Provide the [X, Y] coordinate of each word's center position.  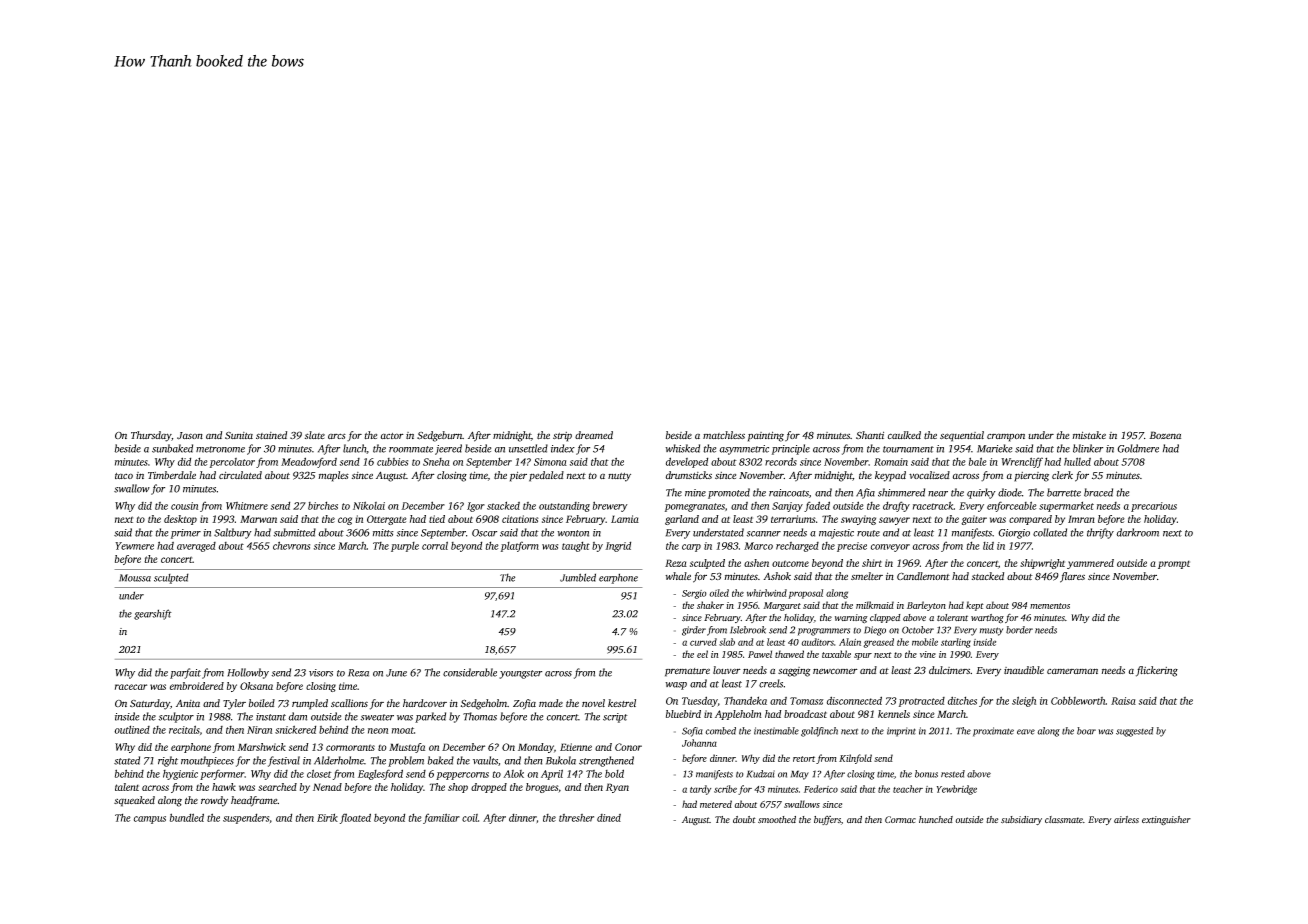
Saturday [150, 704]
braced [1098, 492]
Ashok [777, 576]
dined [609, 818]
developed [687, 462]
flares [1072, 577]
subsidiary [1021, 820]
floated [355, 818]
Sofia [692, 732]
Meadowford [309, 462]
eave [1026, 732]
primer [186, 534]
